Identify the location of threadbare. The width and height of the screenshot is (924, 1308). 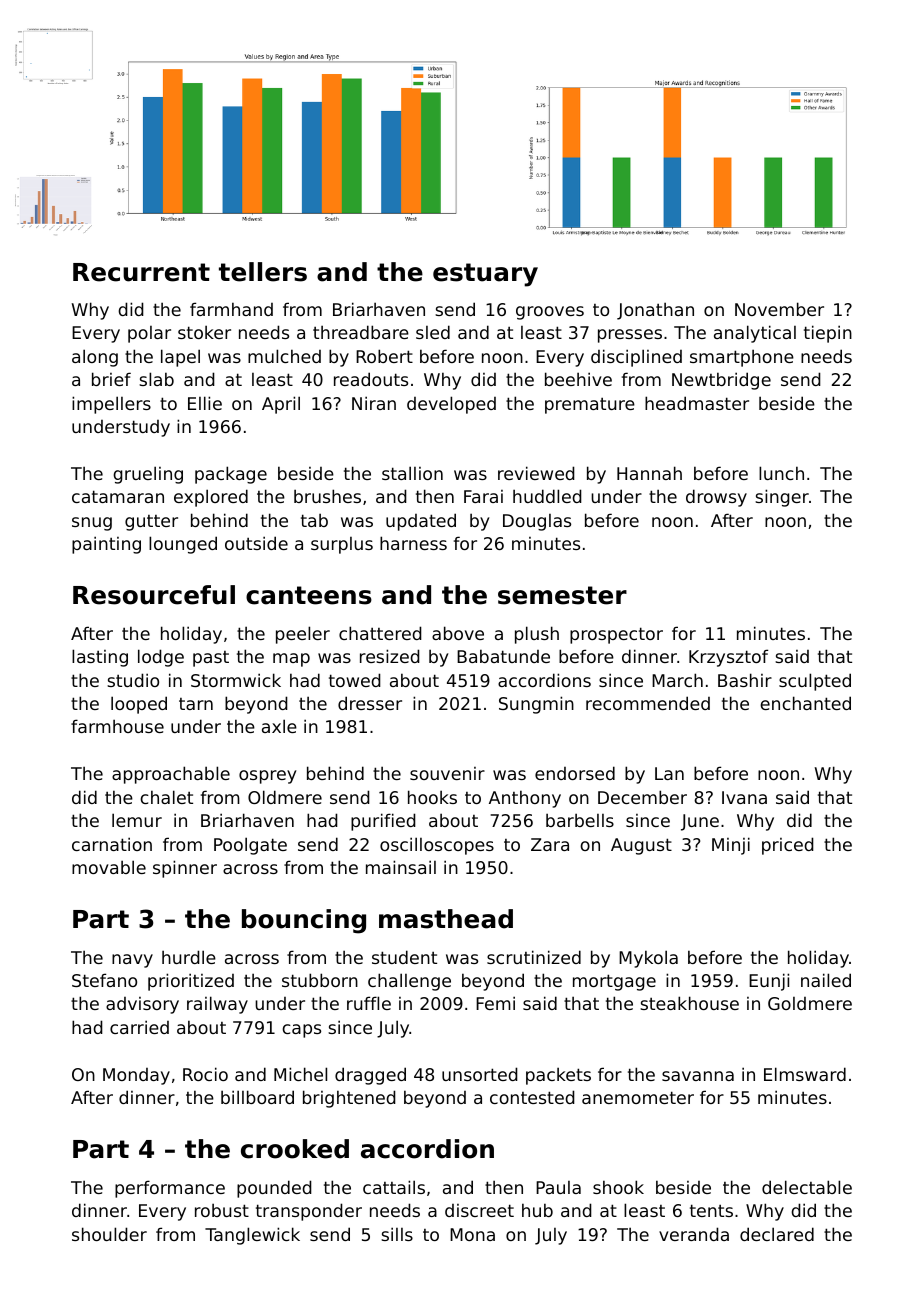
(361, 332).
